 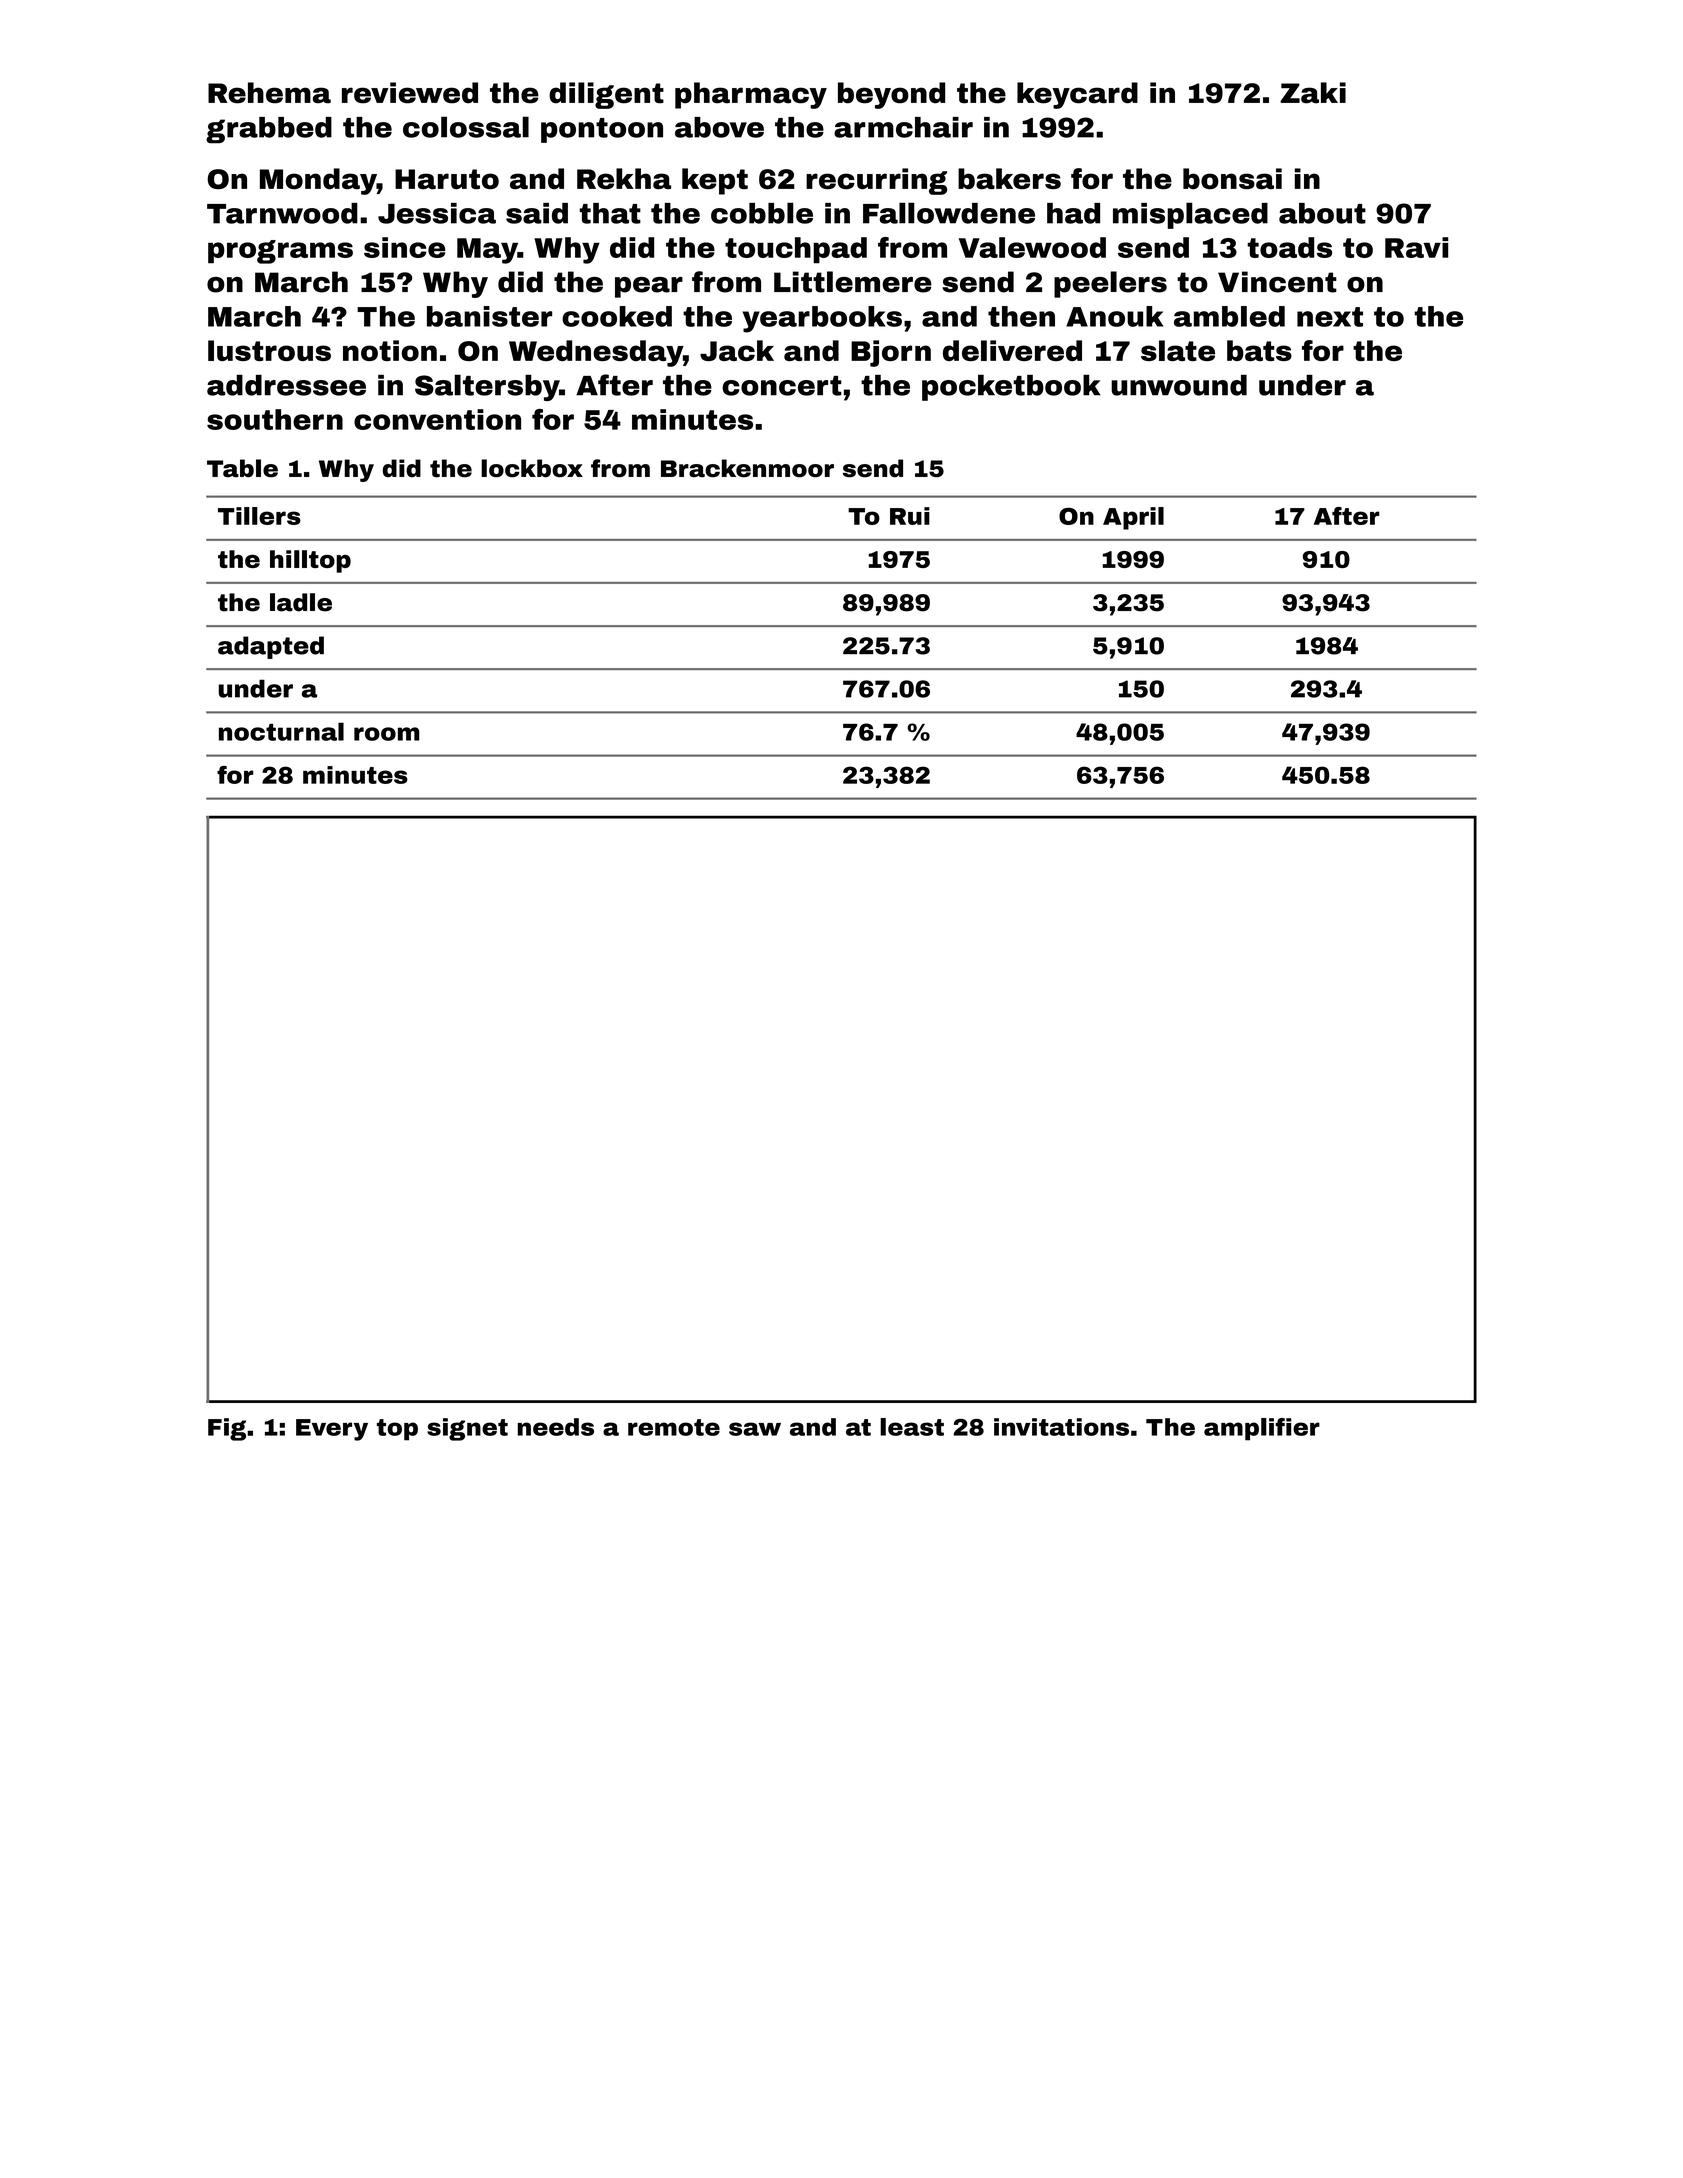 What do you see at coordinates (624, 179) in the document?
I see `Rekha` at bounding box center [624, 179].
